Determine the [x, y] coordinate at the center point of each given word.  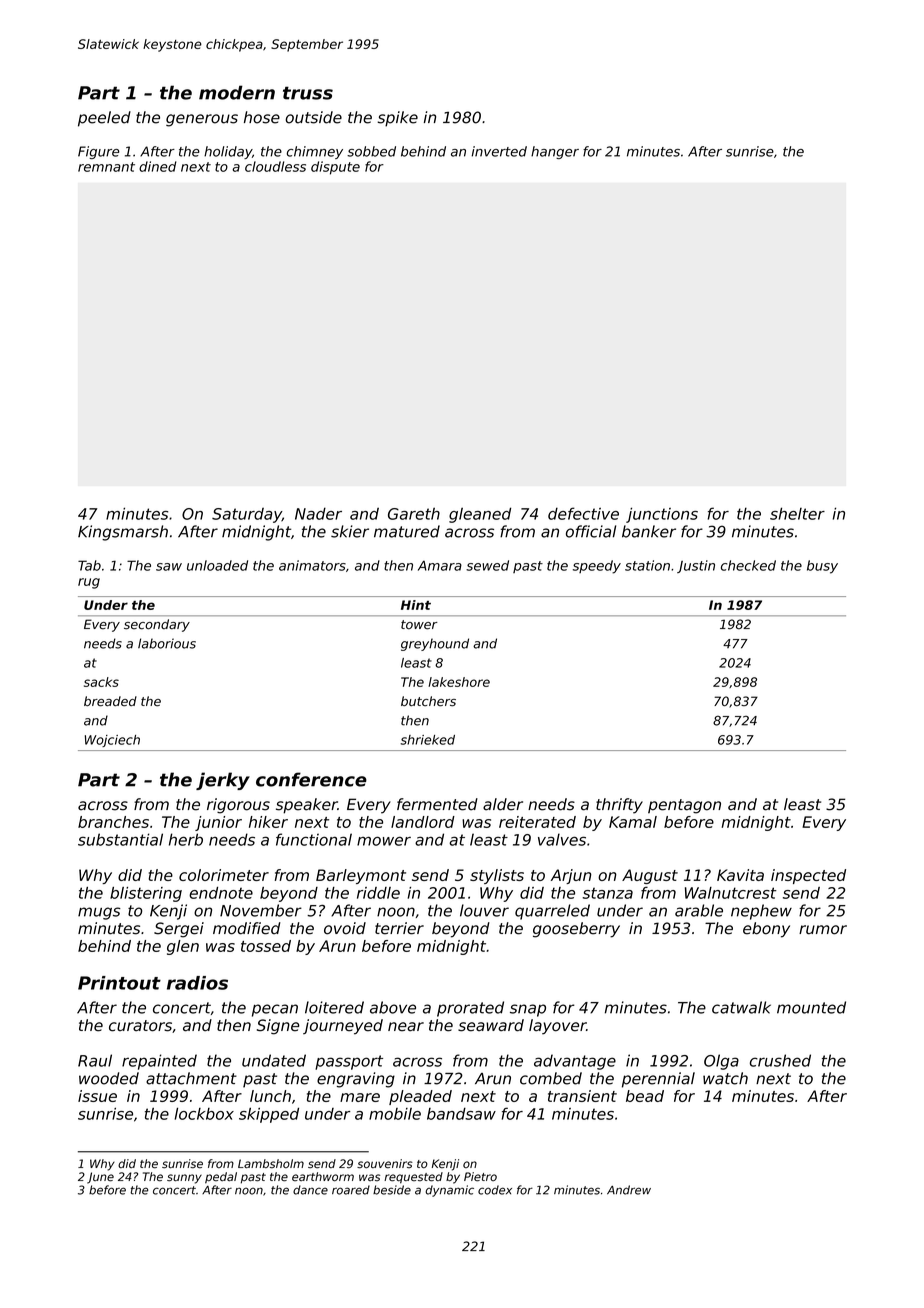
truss [308, 93]
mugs [99, 913]
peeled [104, 119]
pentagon [684, 806]
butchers [428, 701]
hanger [555, 152]
